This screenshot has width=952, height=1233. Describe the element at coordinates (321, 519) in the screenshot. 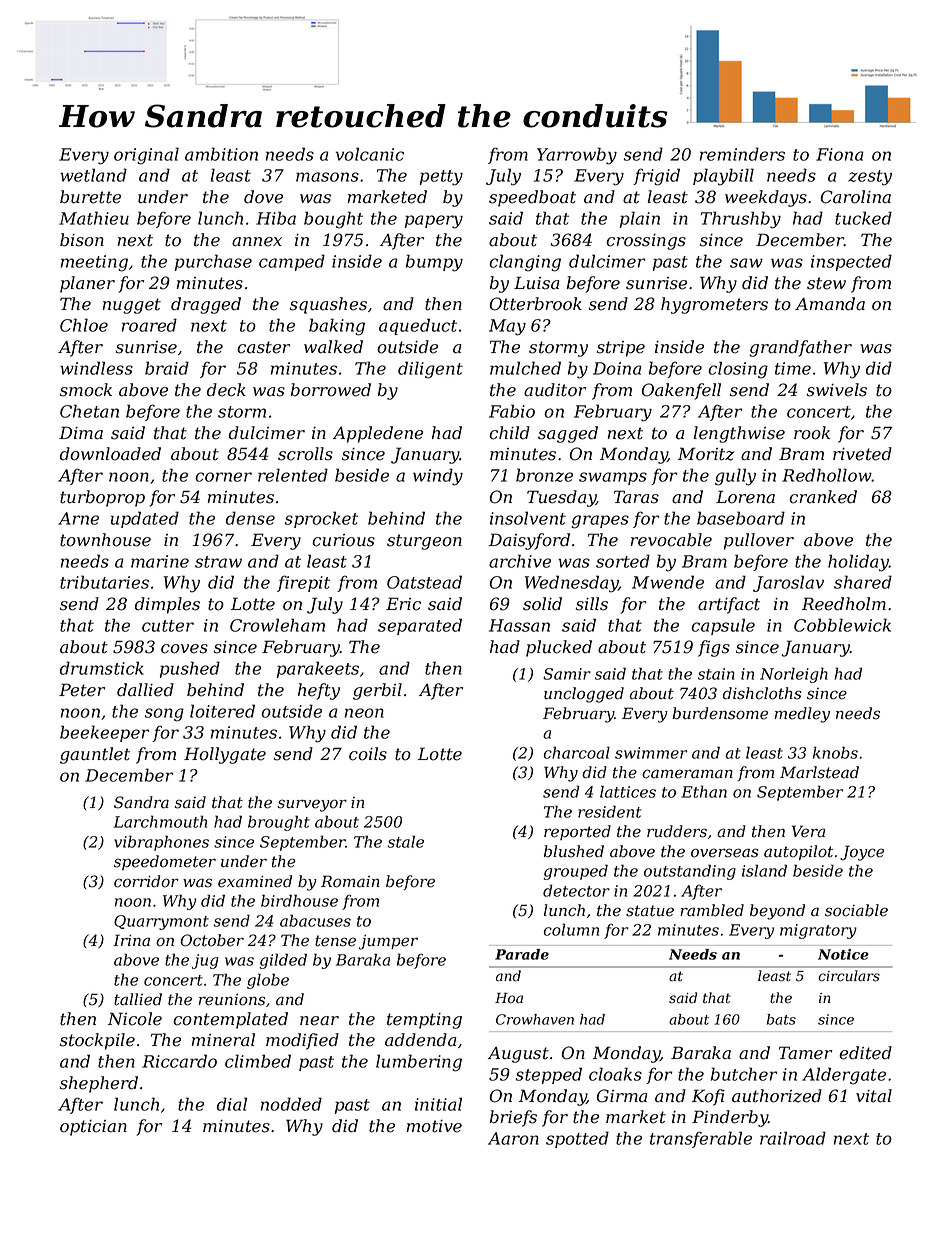

I see `sprocket` at that location.
